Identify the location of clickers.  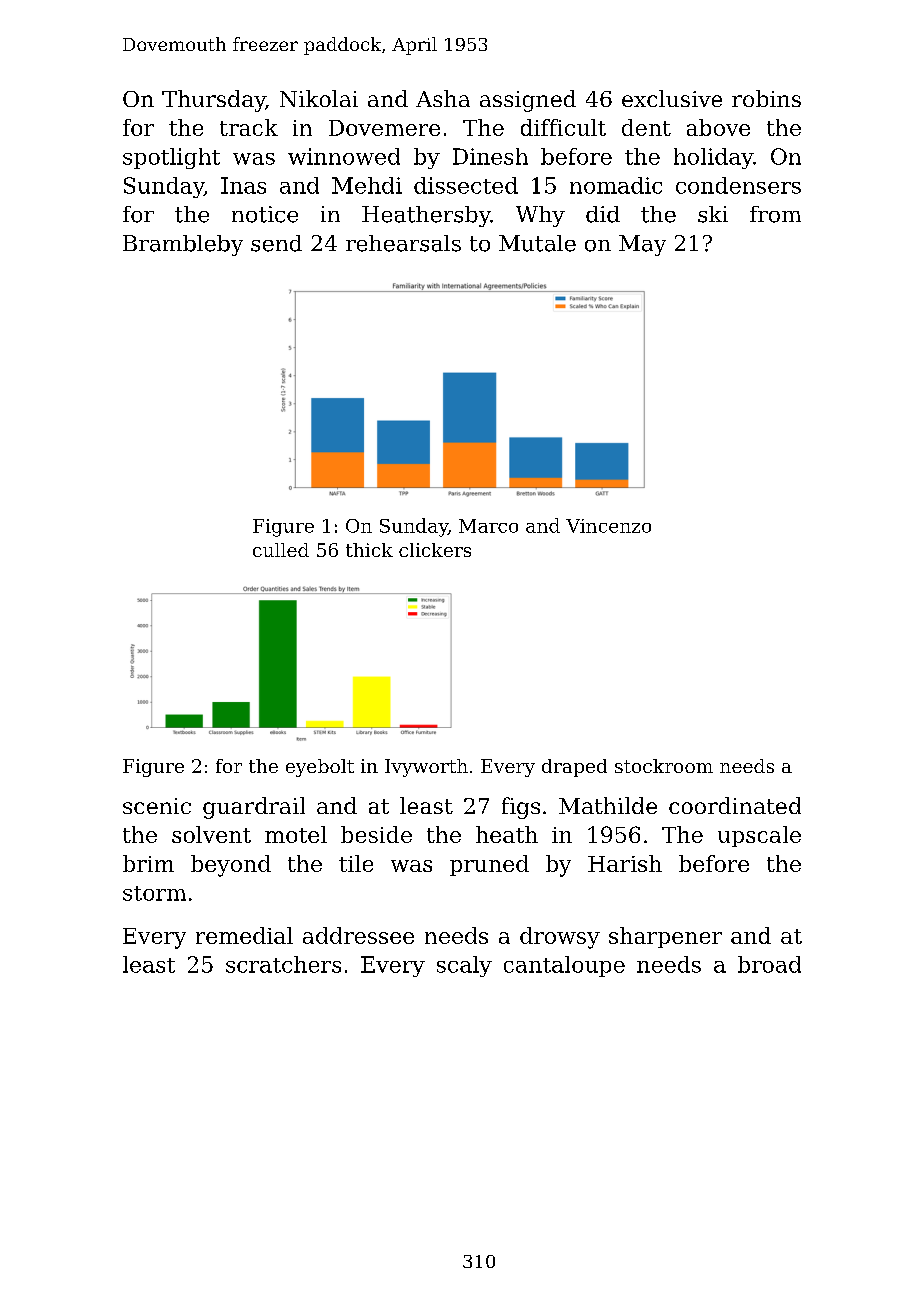
(435, 550).
